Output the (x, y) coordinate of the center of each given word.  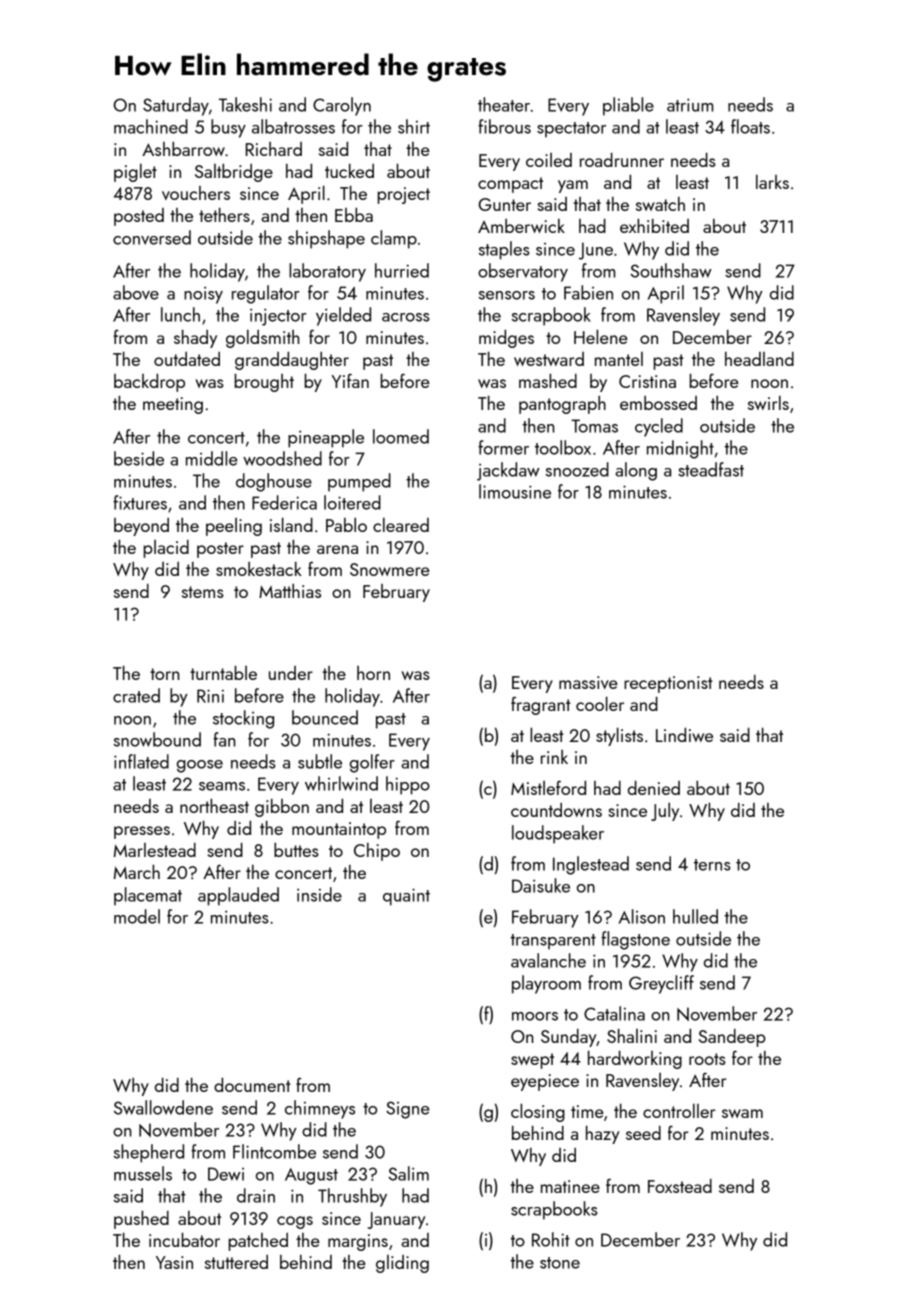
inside (319, 894)
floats (750, 126)
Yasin (174, 1262)
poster (220, 550)
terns (712, 865)
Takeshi (245, 104)
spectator (571, 130)
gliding (402, 1264)
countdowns (556, 810)
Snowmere (390, 569)
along (636, 471)
